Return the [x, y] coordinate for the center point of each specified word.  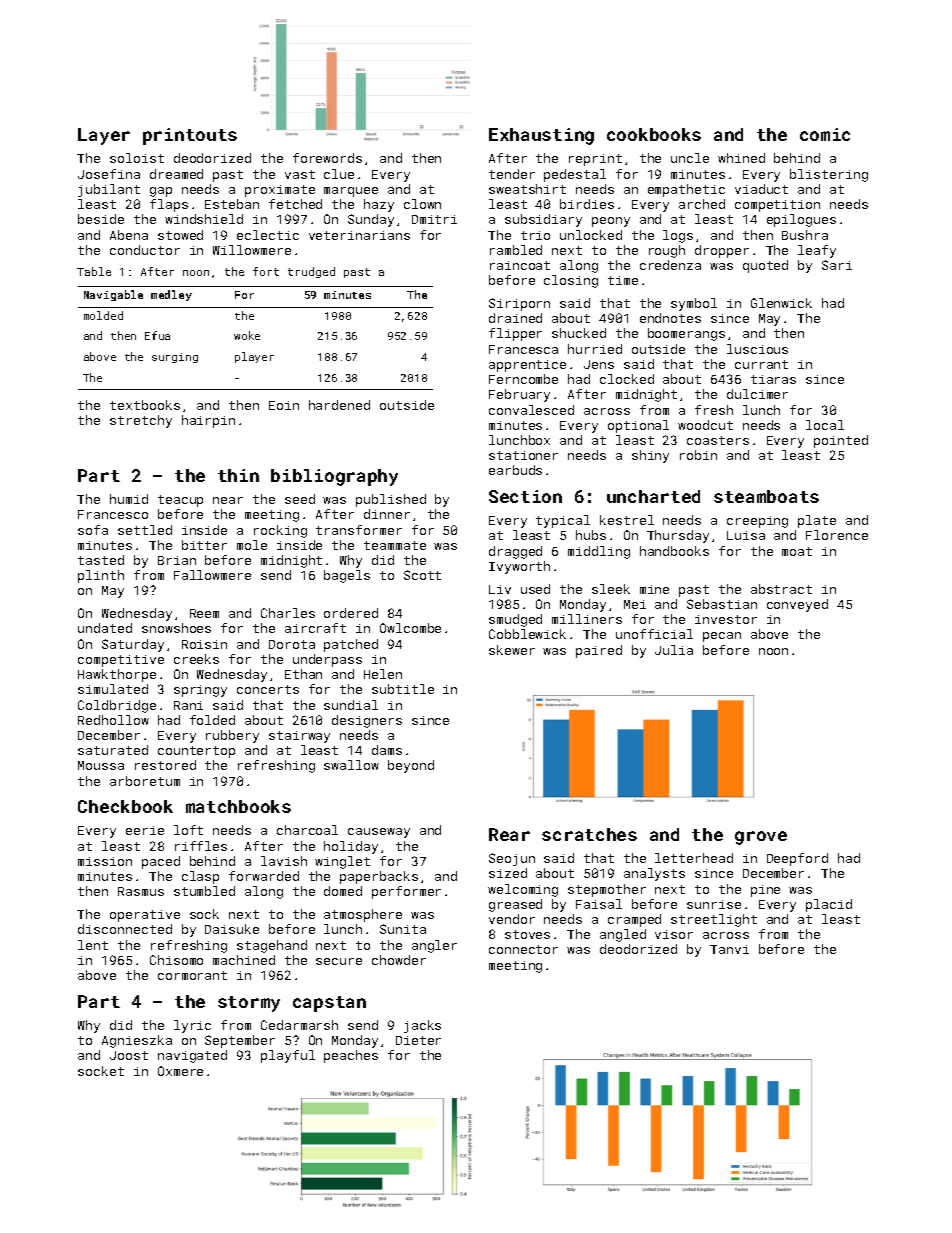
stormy [249, 1004]
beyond [411, 766]
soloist [137, 158]
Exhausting [541, 136]
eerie [145, 830]
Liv [500, 589]
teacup [180, 501]
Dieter [418, 1040]
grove [761, 838]
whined [741, 158]
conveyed [797, 605]
